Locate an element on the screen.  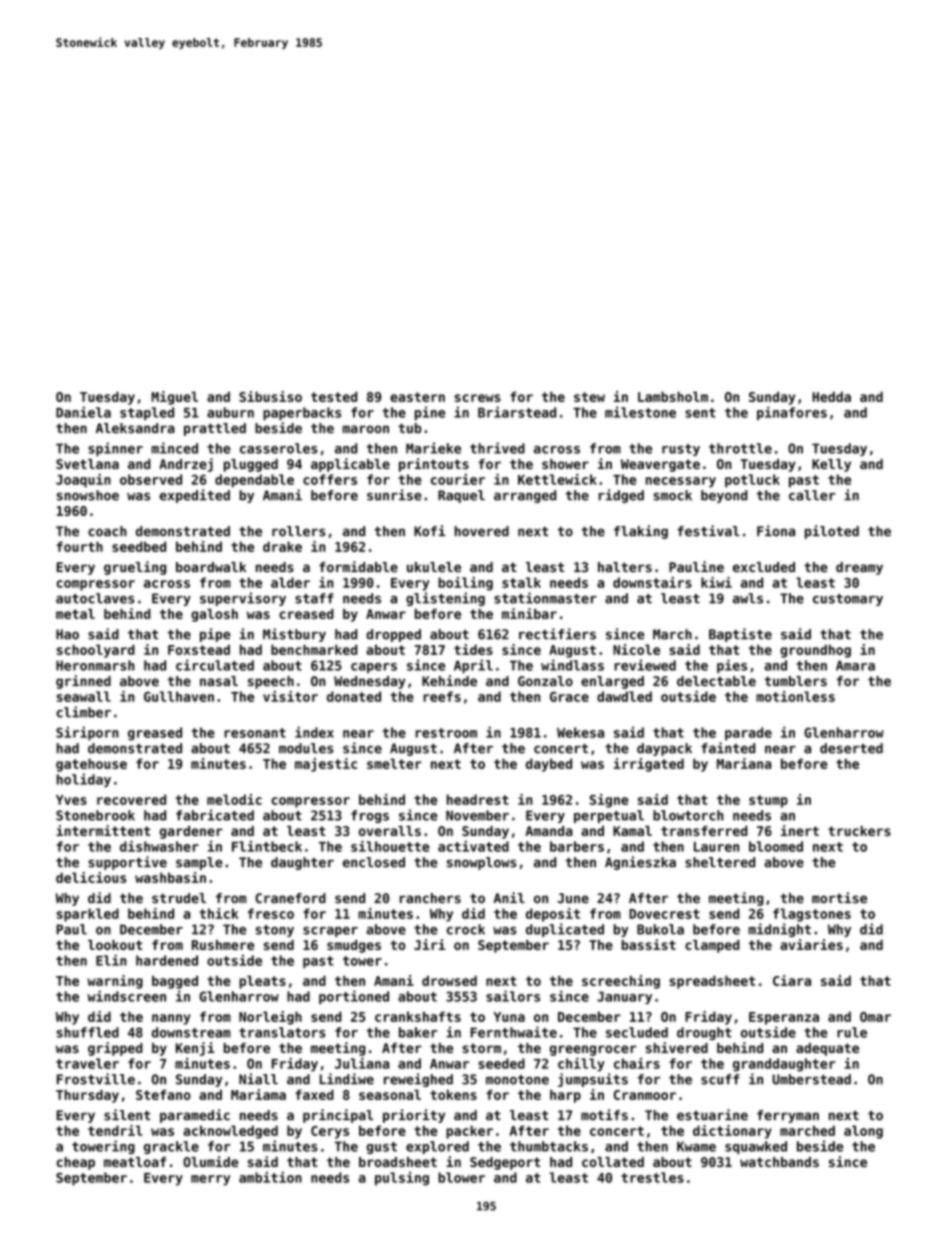
Esperanza is located at coordinates (784, 1018).
